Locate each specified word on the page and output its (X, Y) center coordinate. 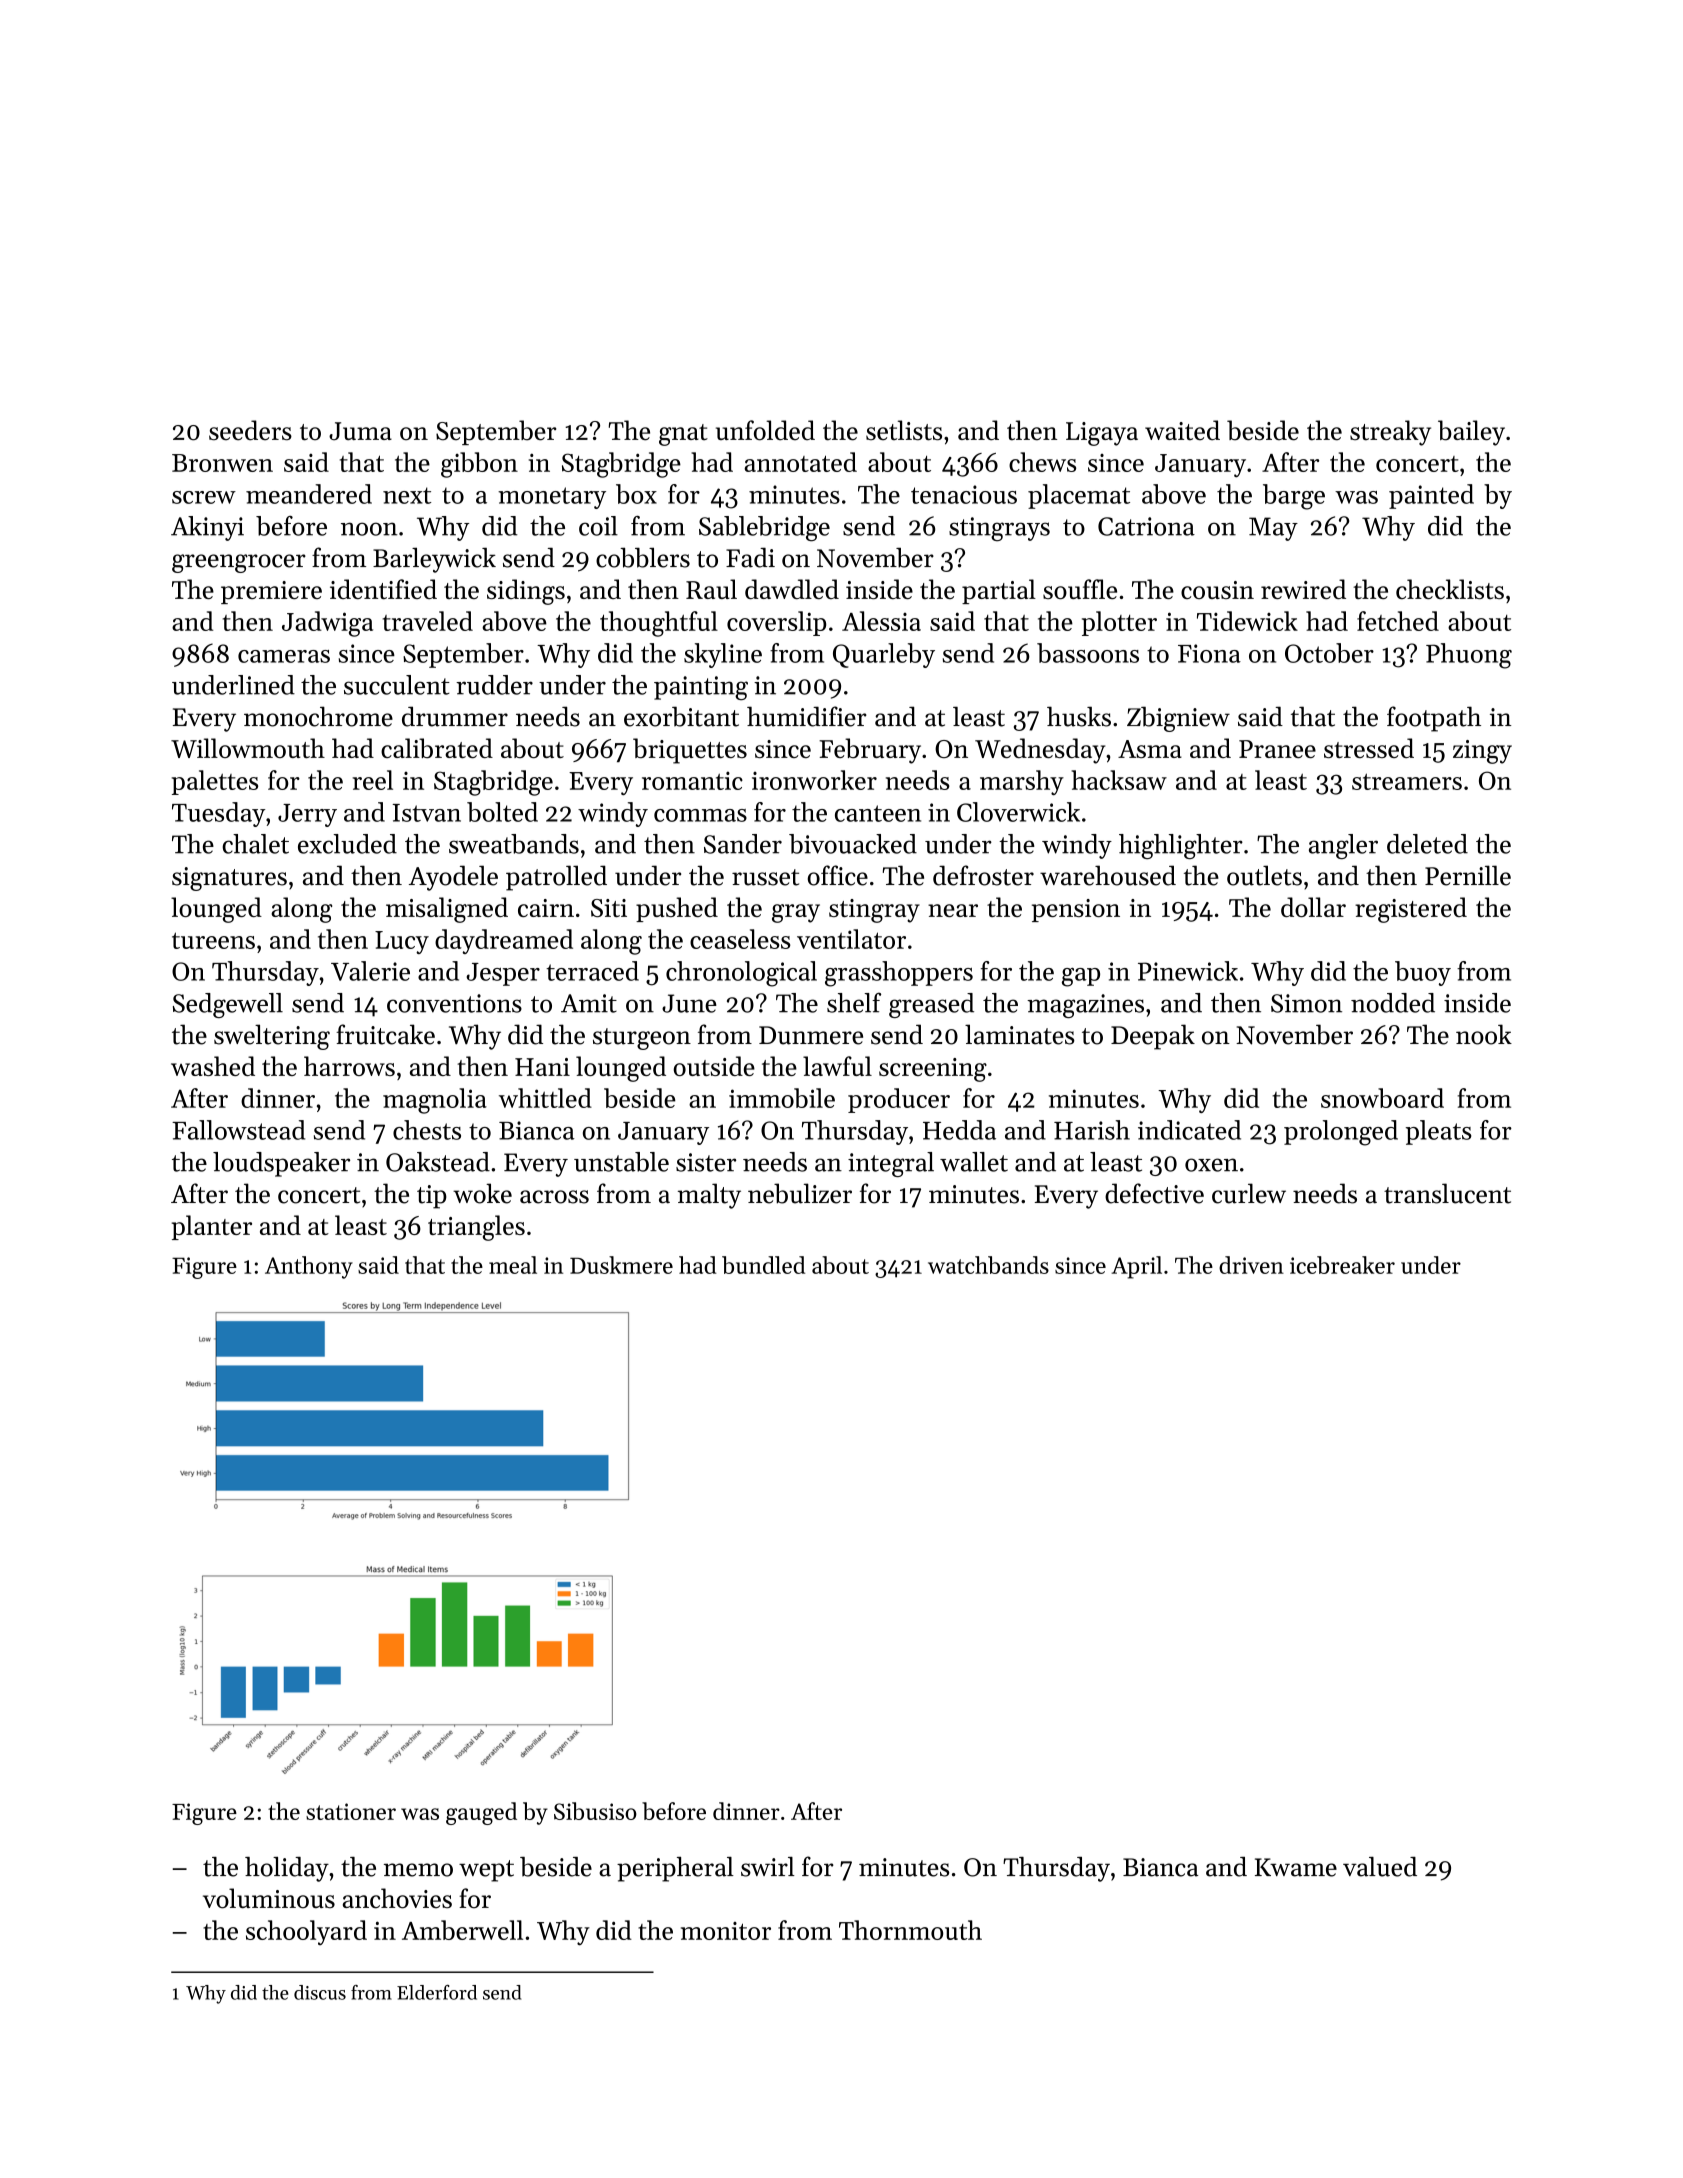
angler (1343, 846)
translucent (1447, 1193)
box (636, 494)
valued (1380, 1867)
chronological (741, 974)
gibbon (479, 465)
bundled (763, 1265)
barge (1294, 497)
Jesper (503, 974)
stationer (351, 1811)
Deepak (1153, 1037)
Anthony (309, 1267)
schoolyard (306, 1932)
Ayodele (453, 878)
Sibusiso (595, 1811)
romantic (692, 780)
